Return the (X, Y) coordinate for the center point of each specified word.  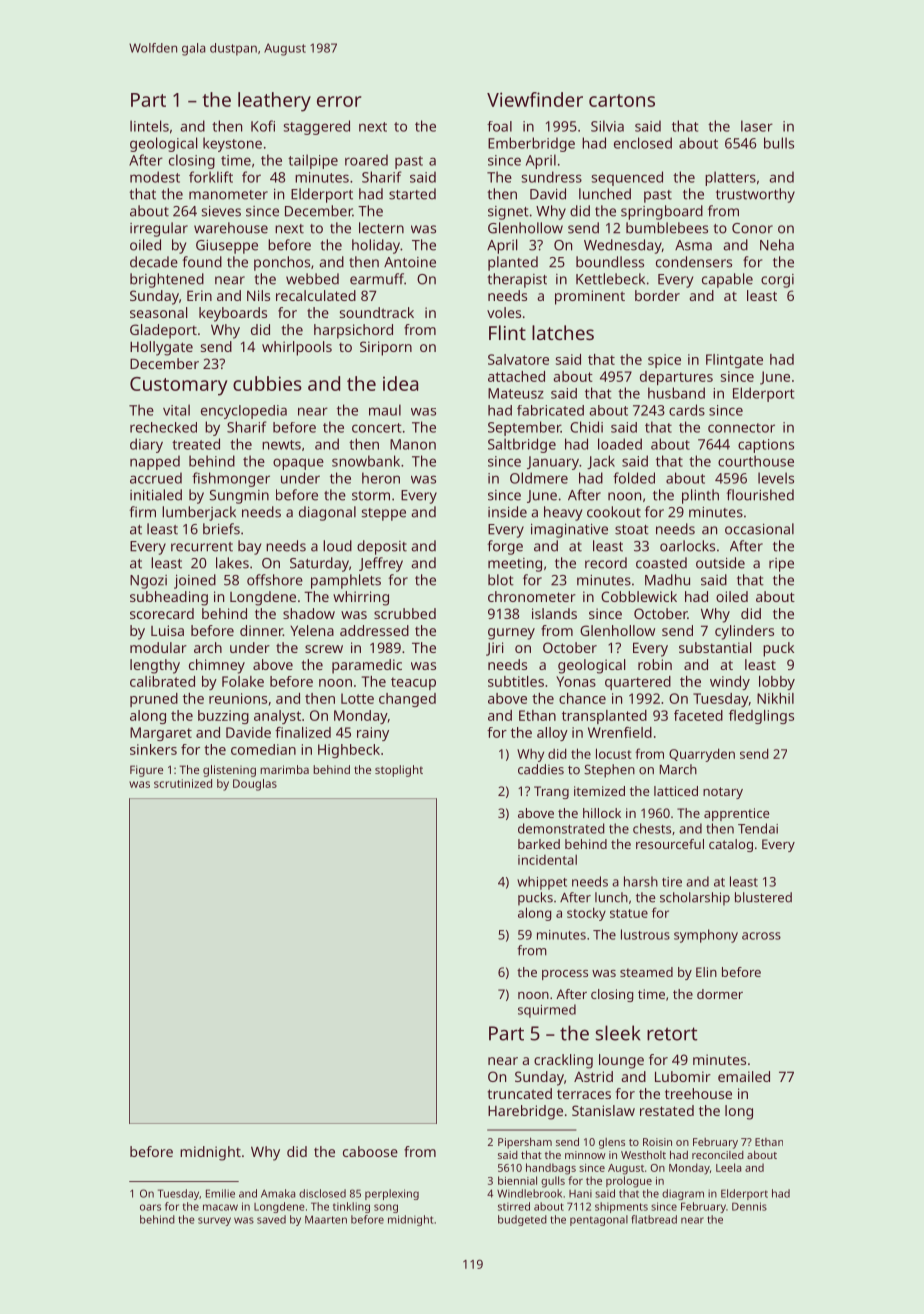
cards (687, 410)
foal (499, 126)
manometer (228, 195)
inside (507, 512)
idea (400, 383)
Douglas (255, 785)
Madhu (667, 580)
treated (196, 444)
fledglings (761, 717)
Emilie (220, 1193)
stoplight (399, 771)
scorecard (162, 613)
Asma (693, 245)
